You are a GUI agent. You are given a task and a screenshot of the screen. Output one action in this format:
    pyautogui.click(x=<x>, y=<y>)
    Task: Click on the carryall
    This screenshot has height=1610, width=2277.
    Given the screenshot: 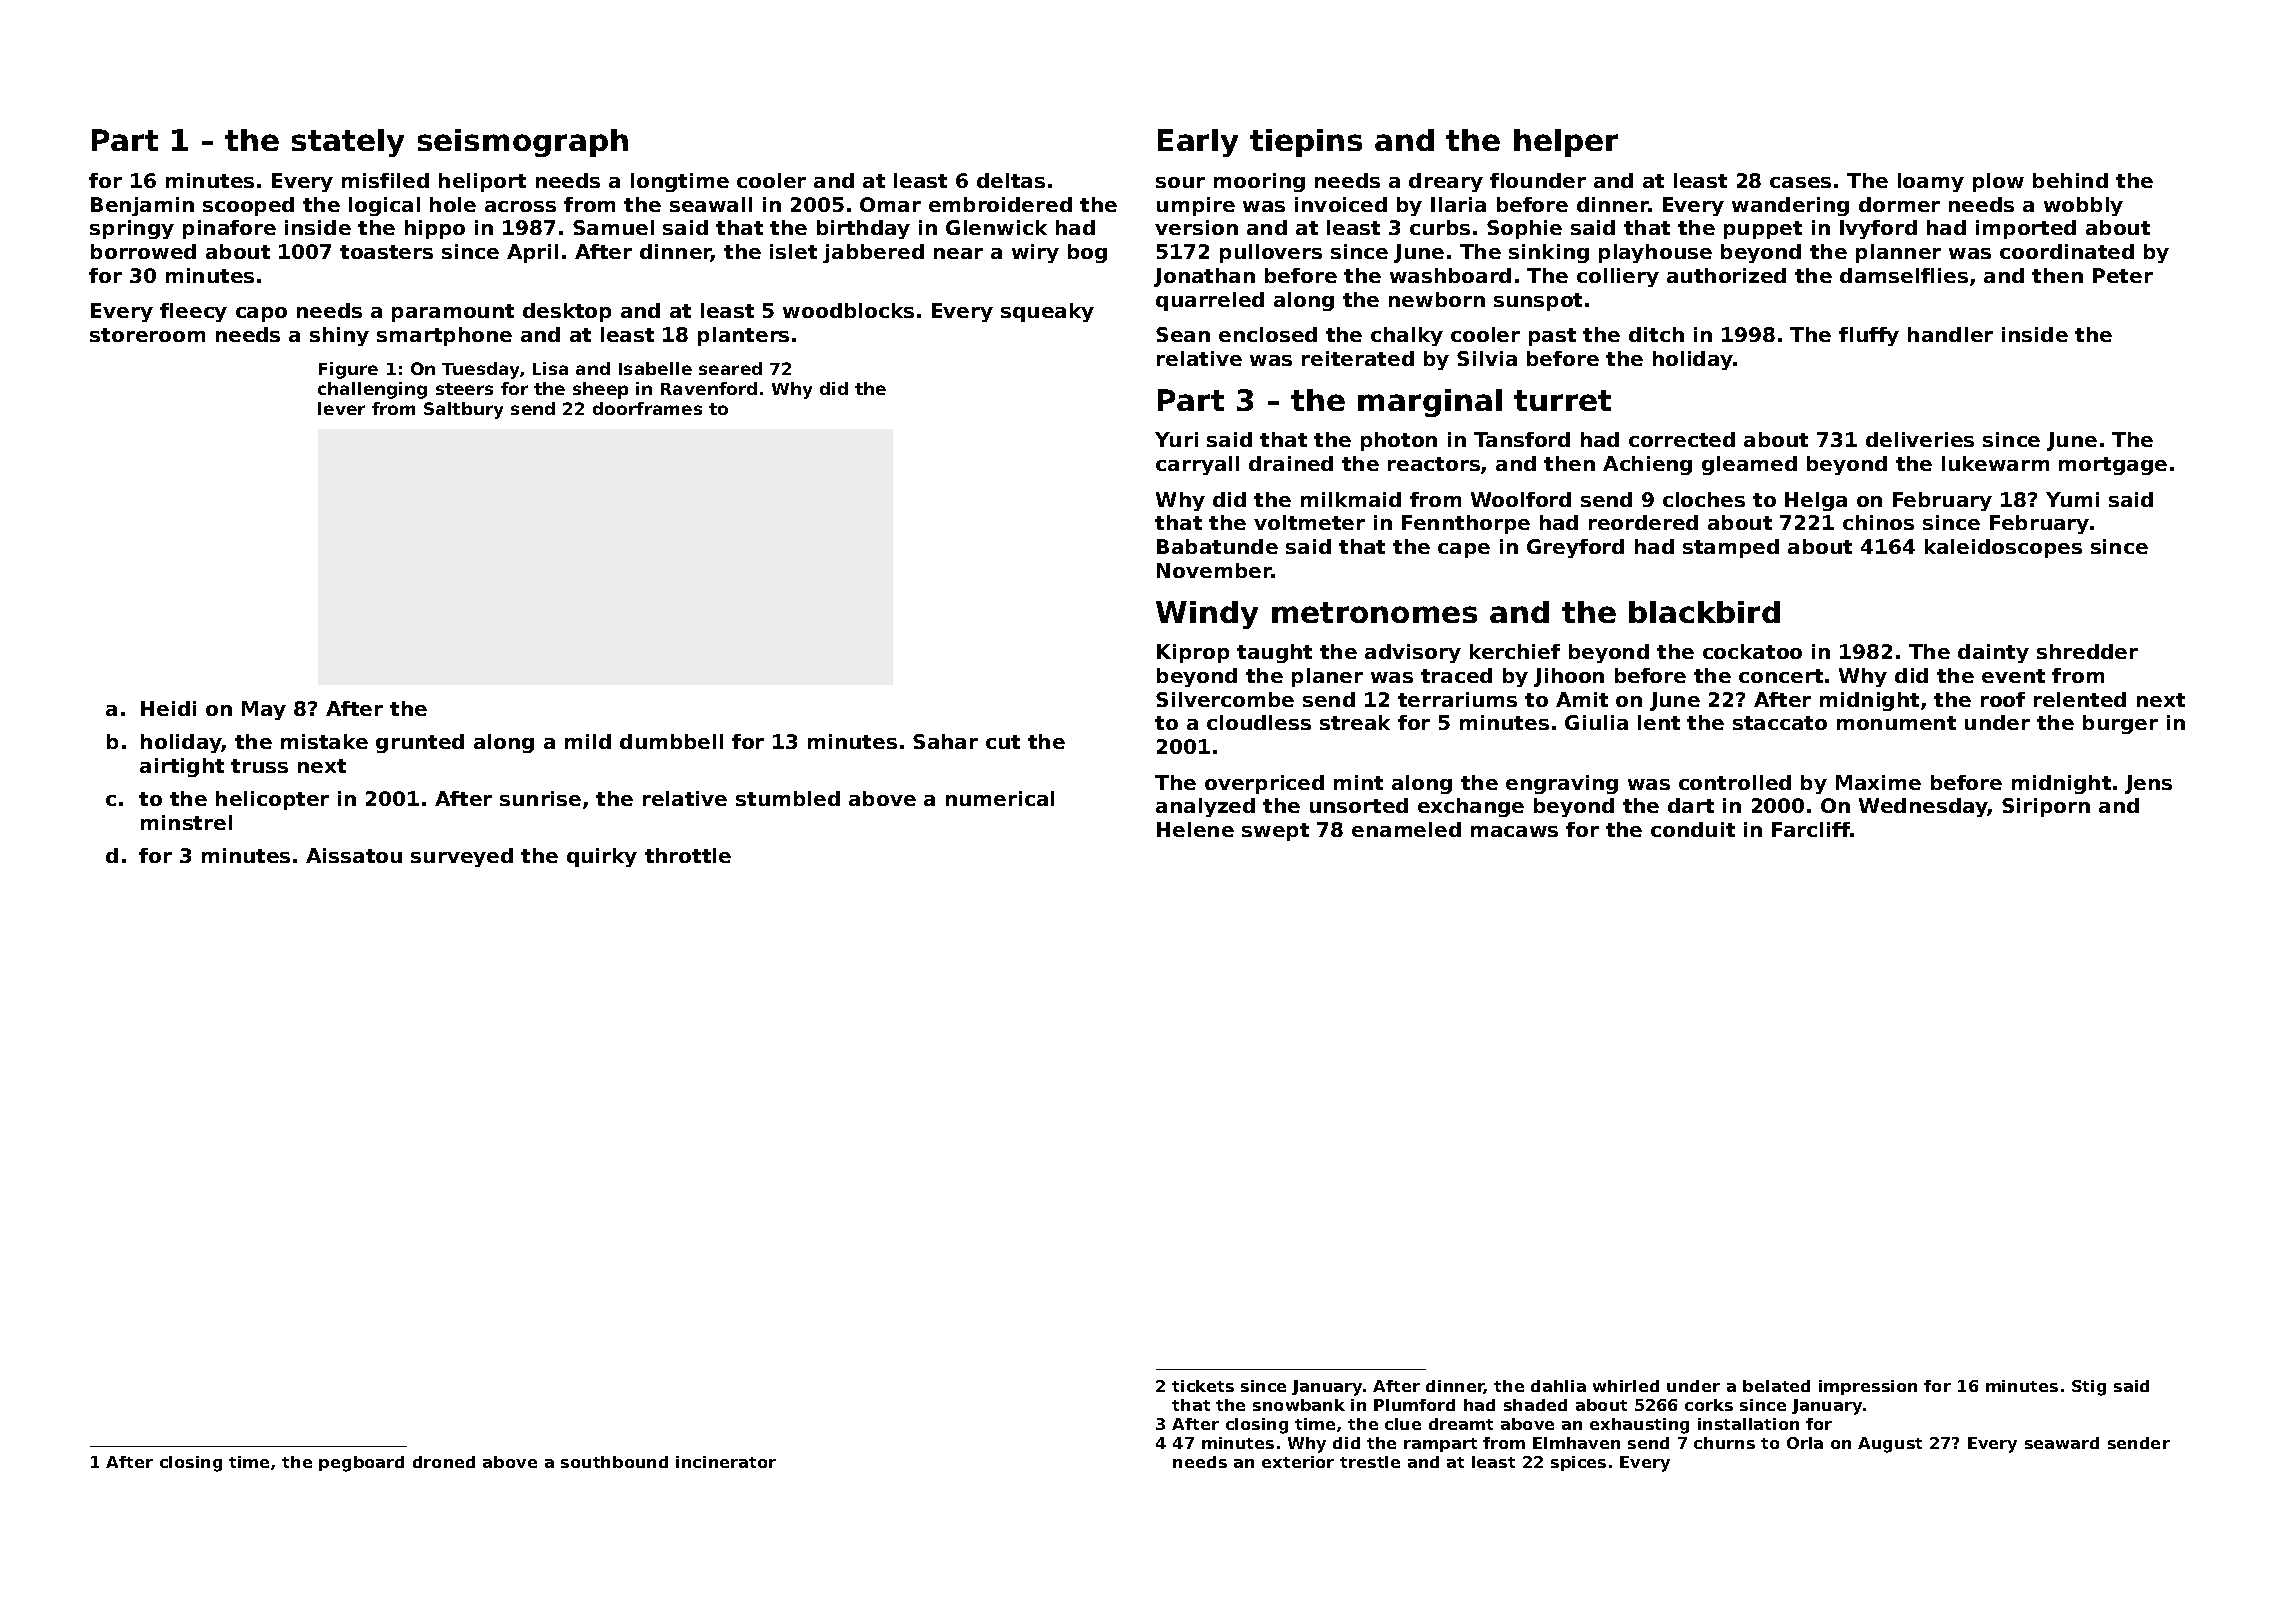 What is the action you would take?
    pyautogui.click(x=1197, y=465)
